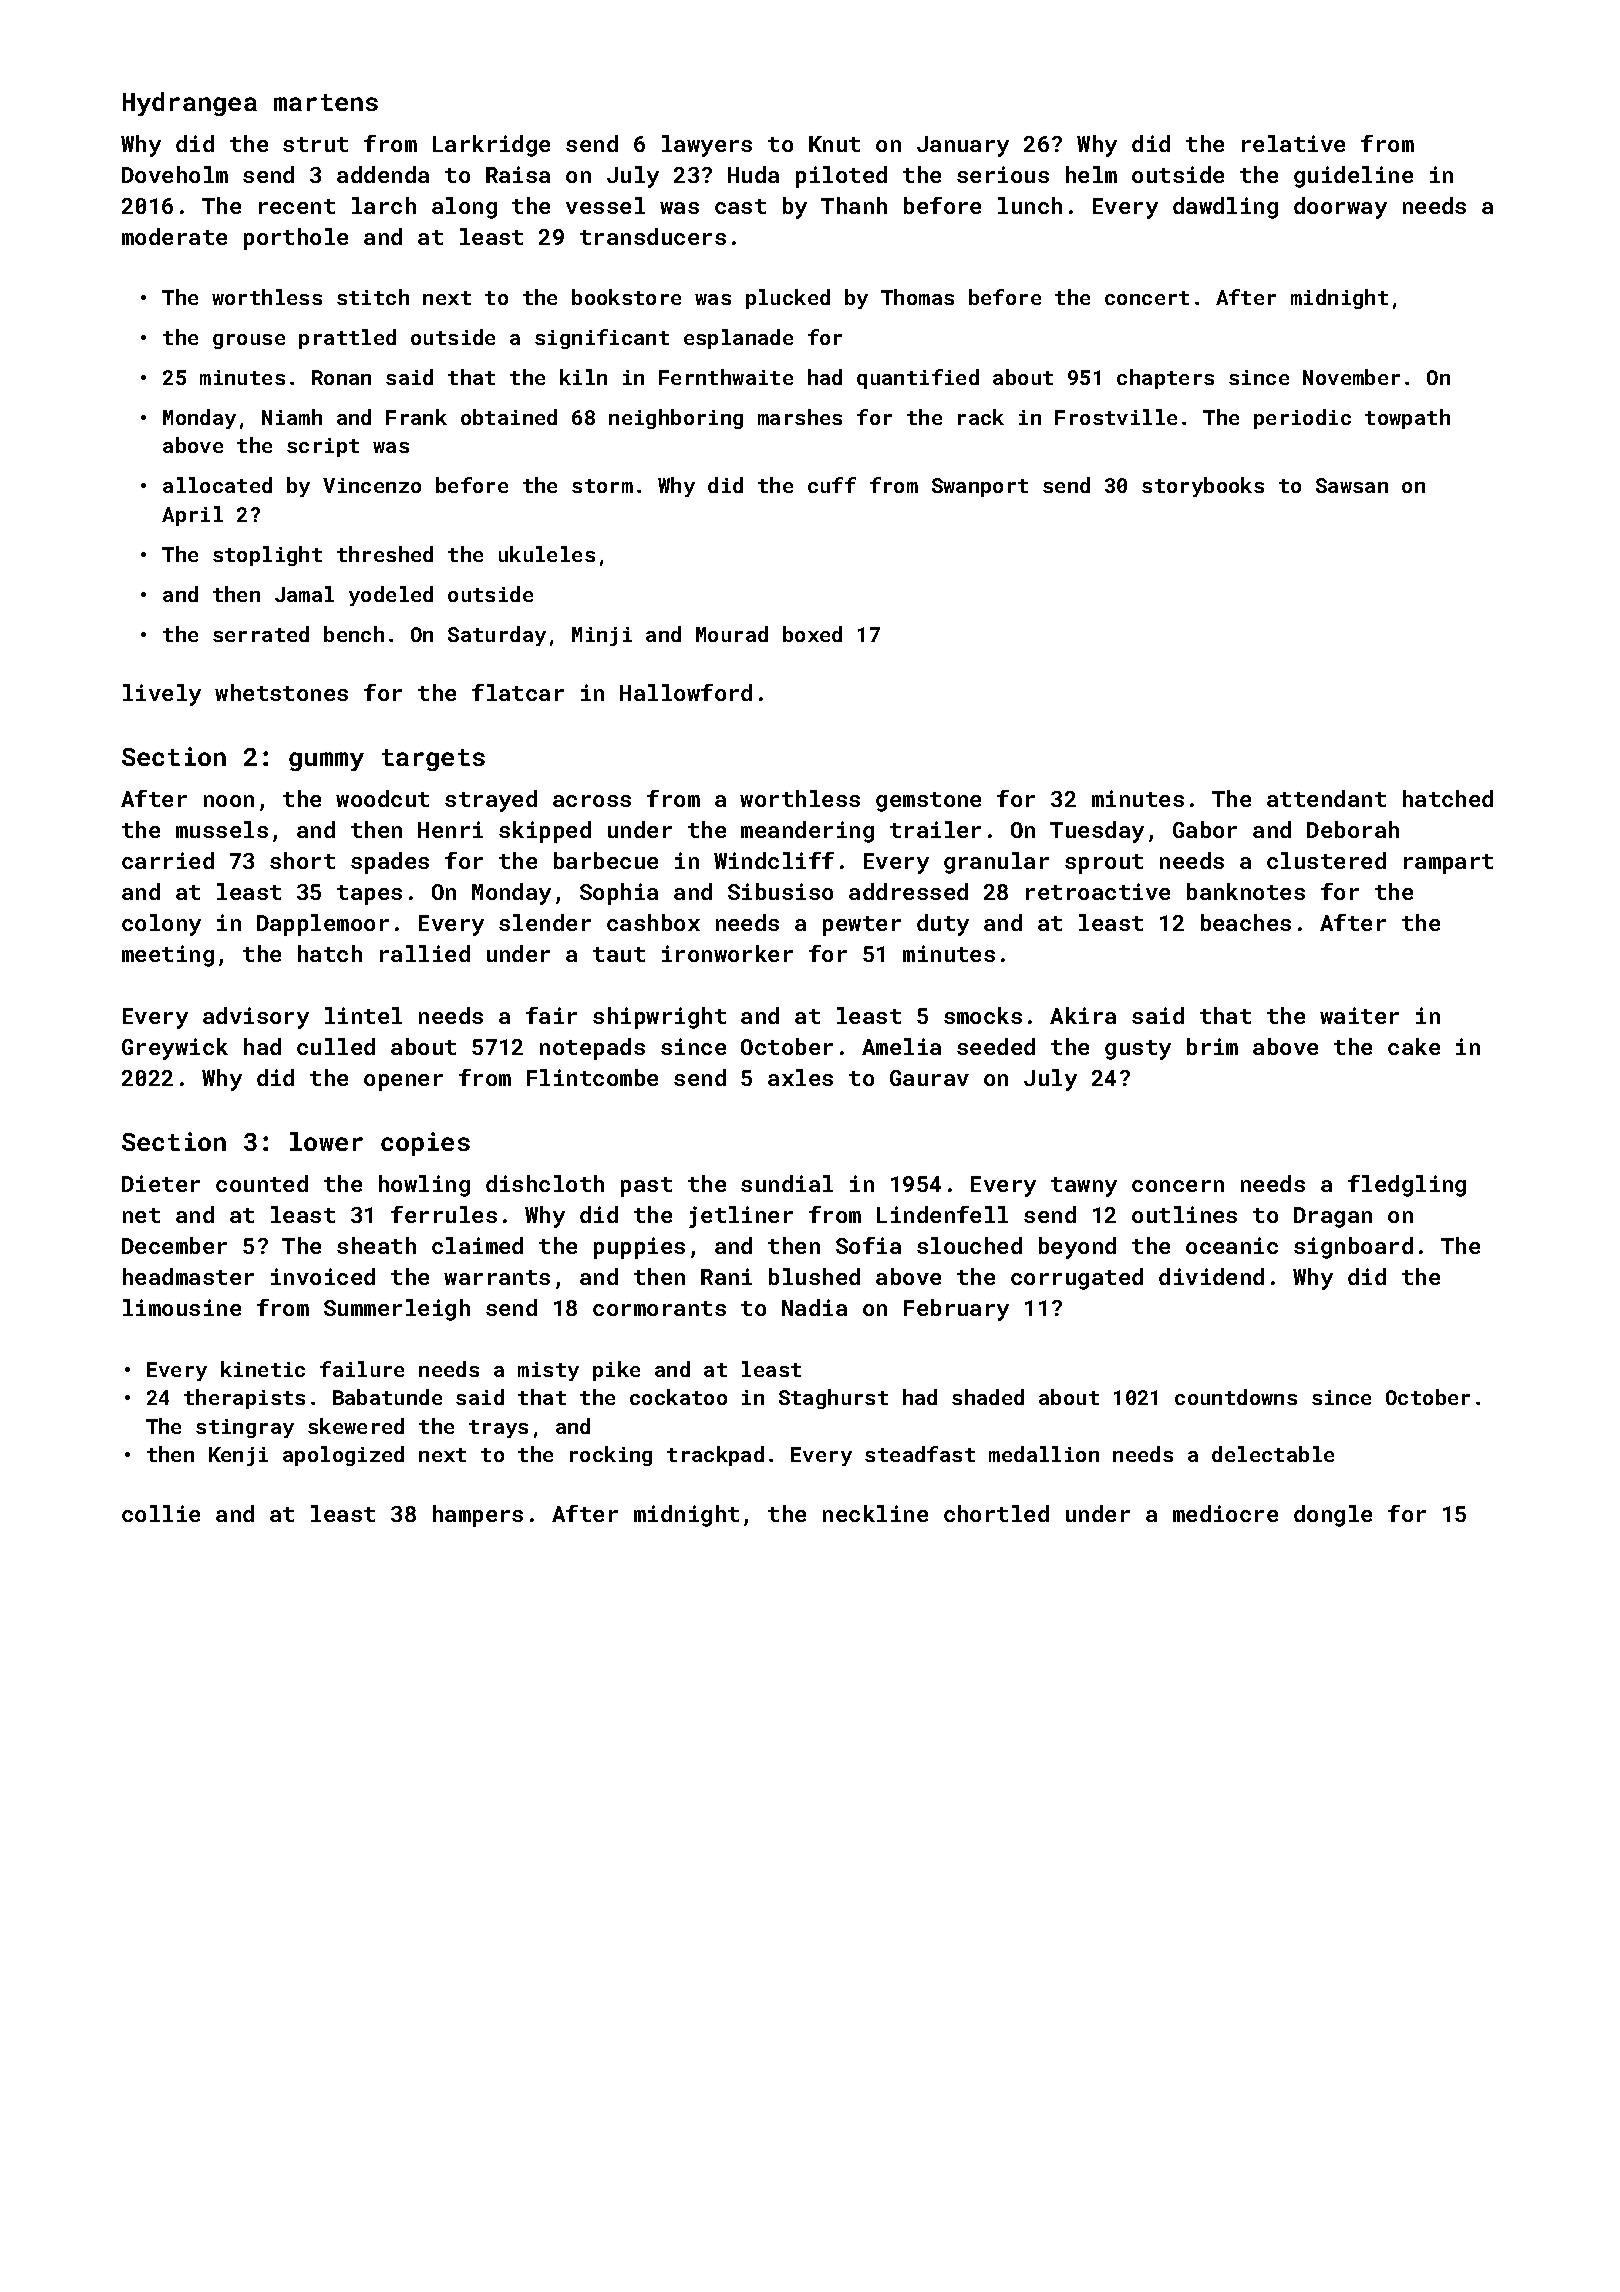  Describe the element at coordinates (1414, 1046) in the screenshot. I see `cake` at that location.
